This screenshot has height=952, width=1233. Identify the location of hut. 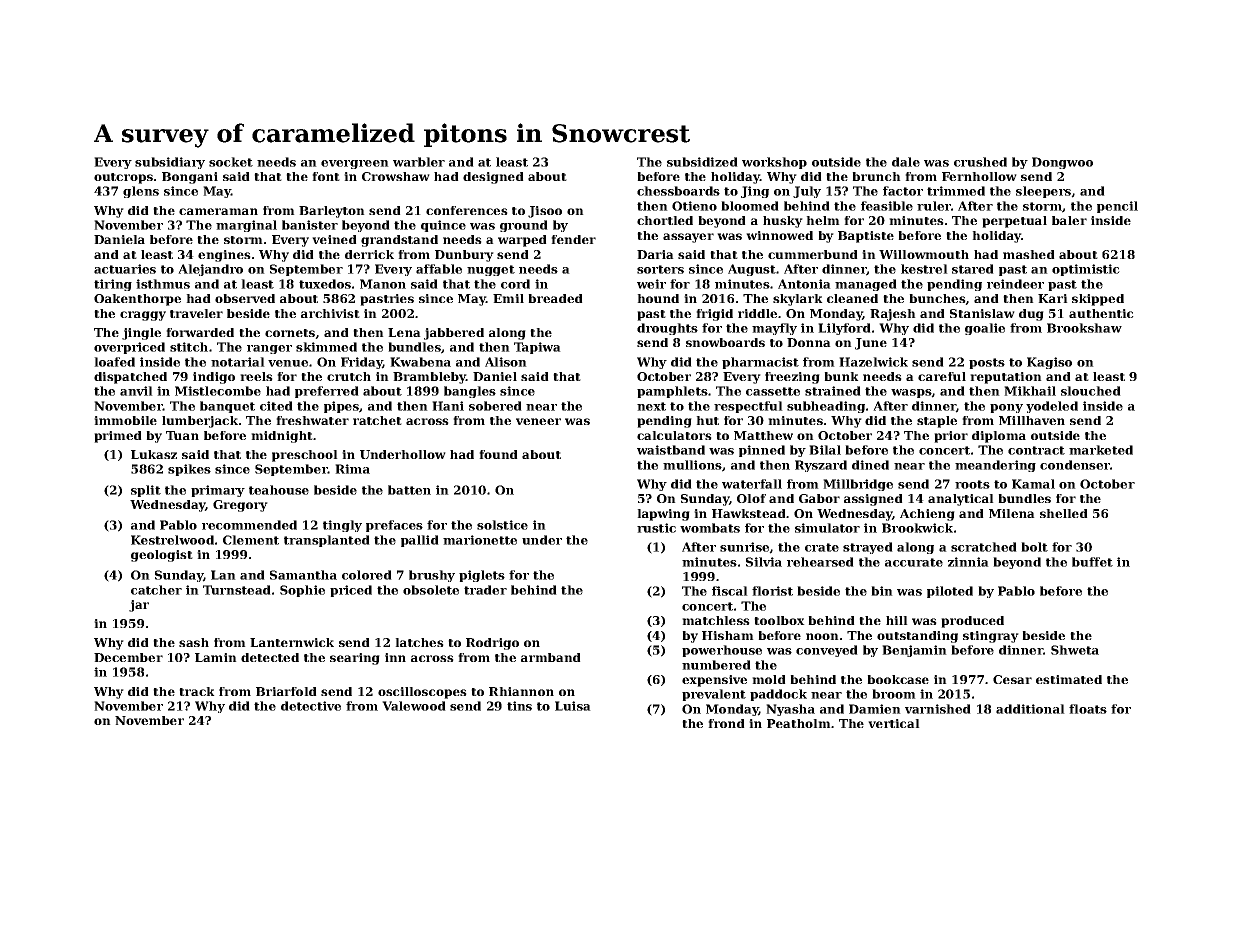
(707, 420).
